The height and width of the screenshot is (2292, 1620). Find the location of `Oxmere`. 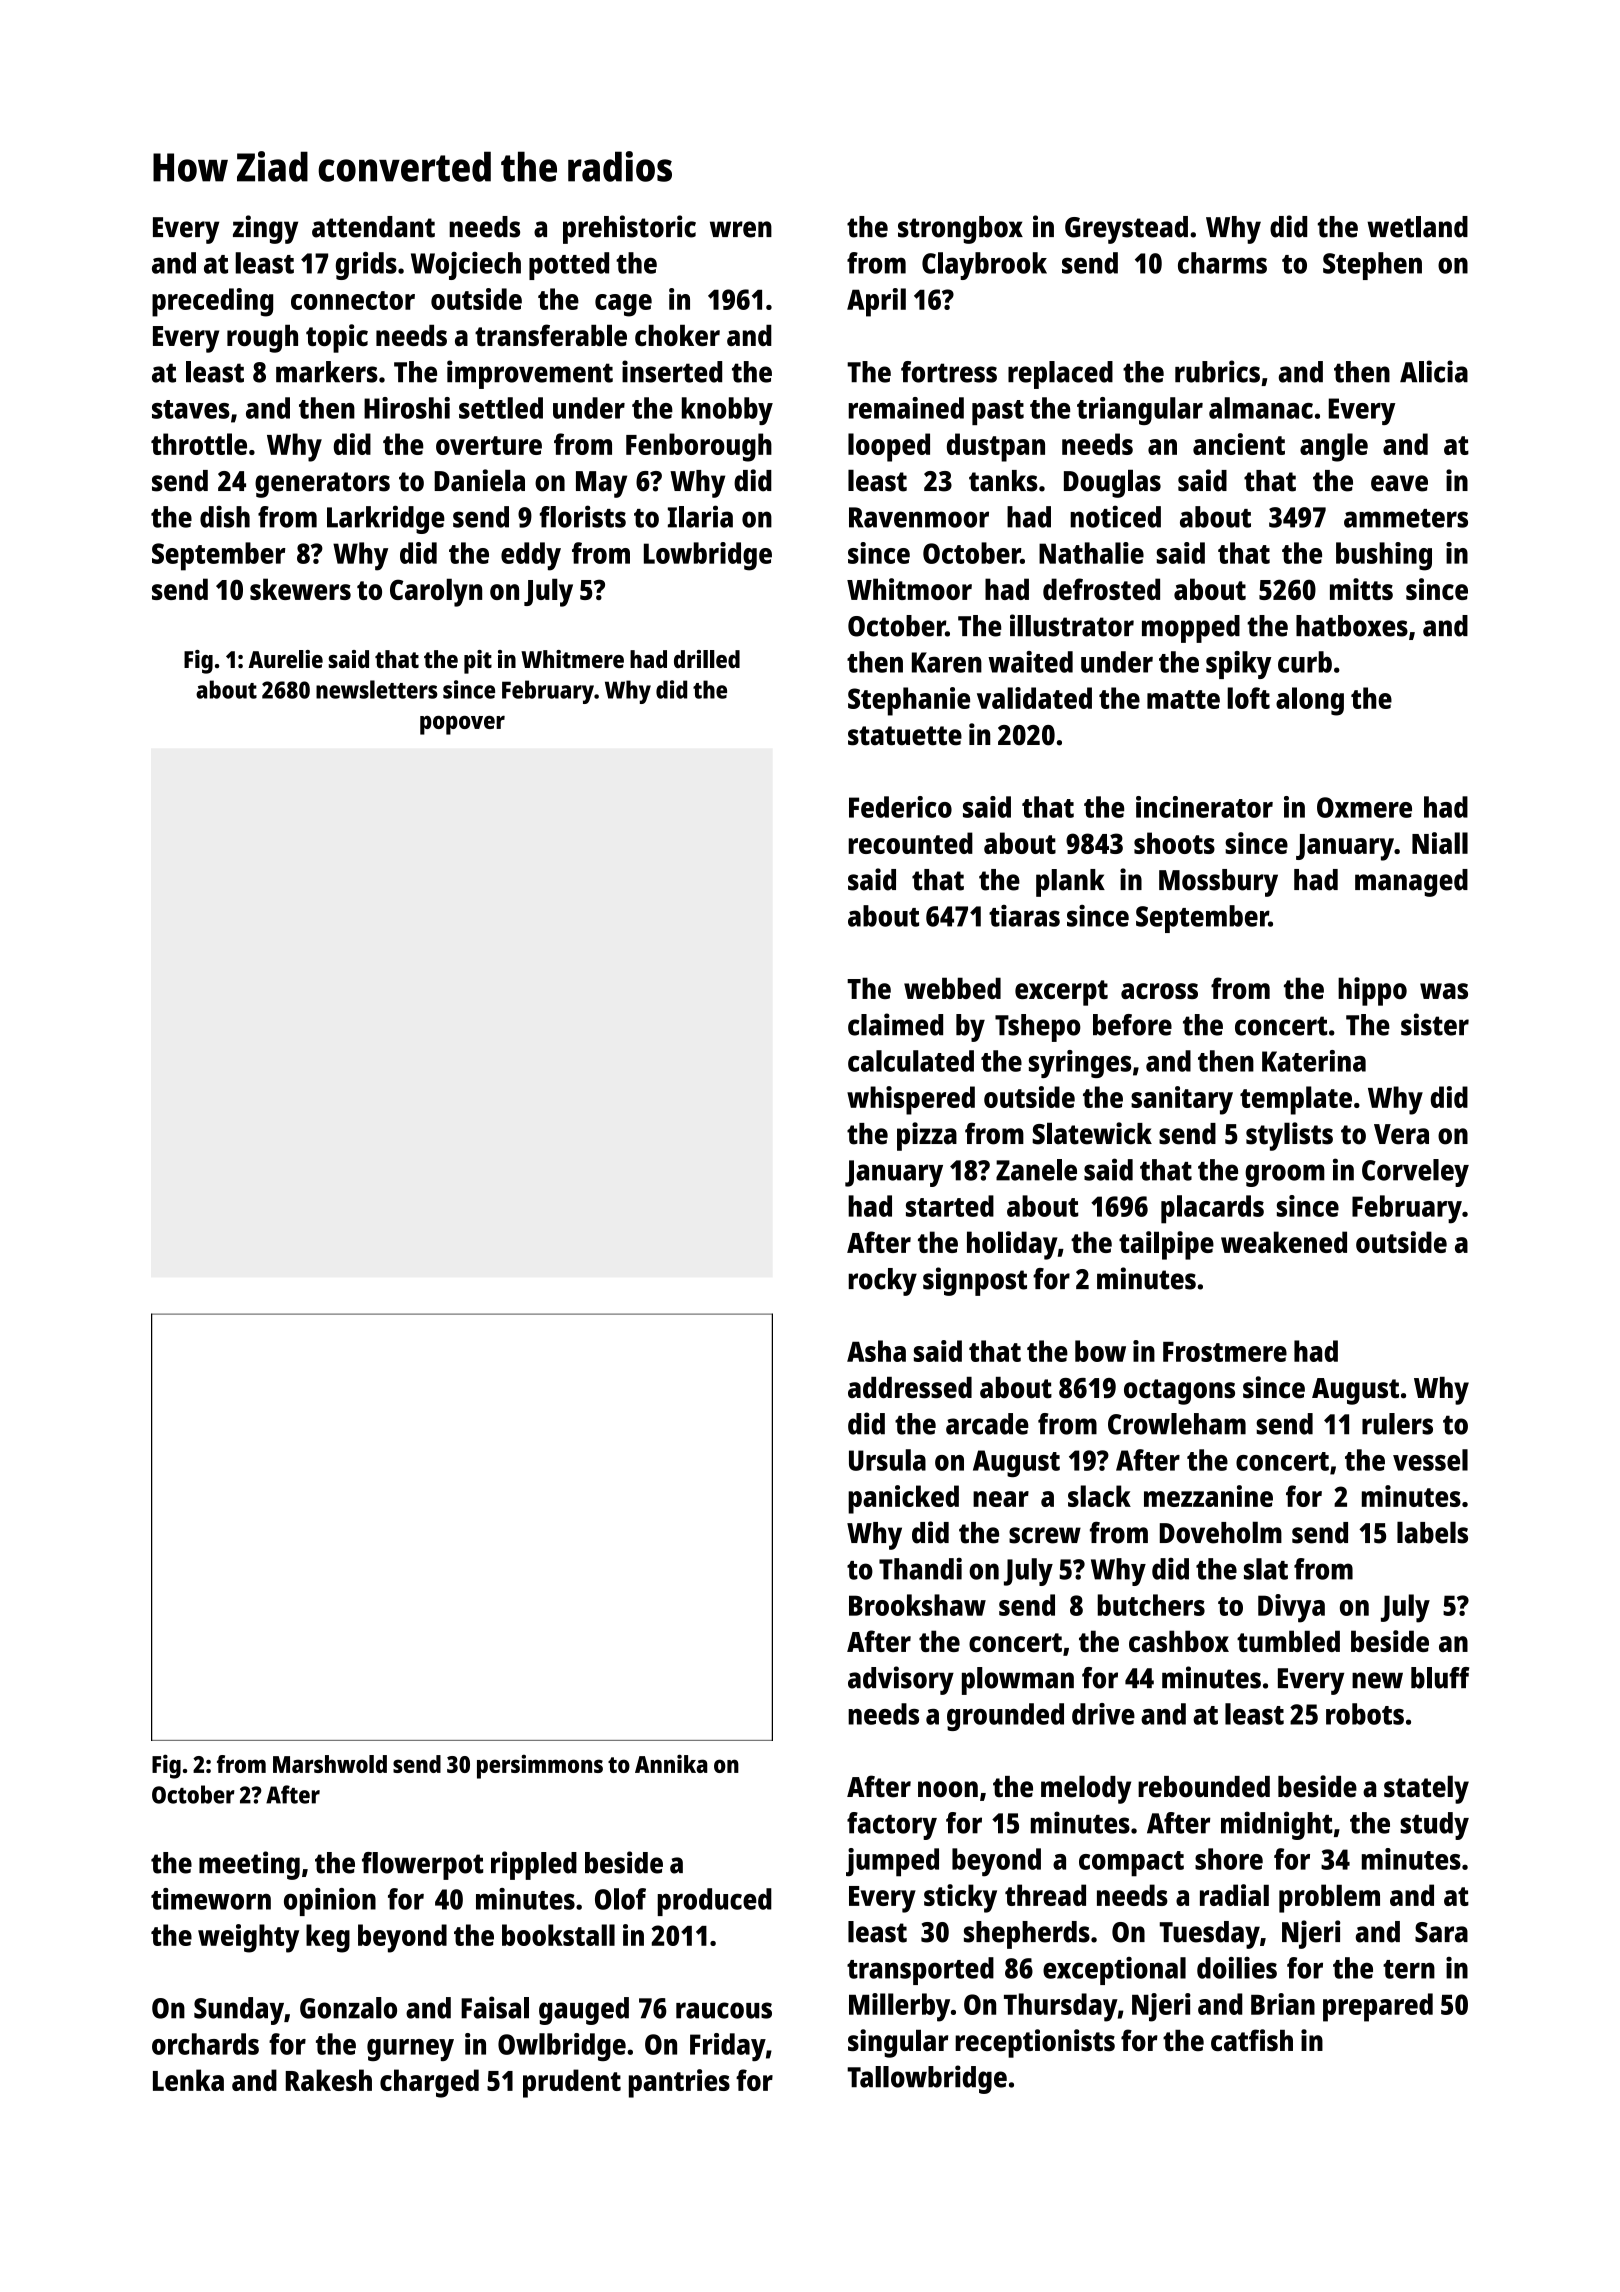

Oxmere is located at coordinates (1364, 807).
